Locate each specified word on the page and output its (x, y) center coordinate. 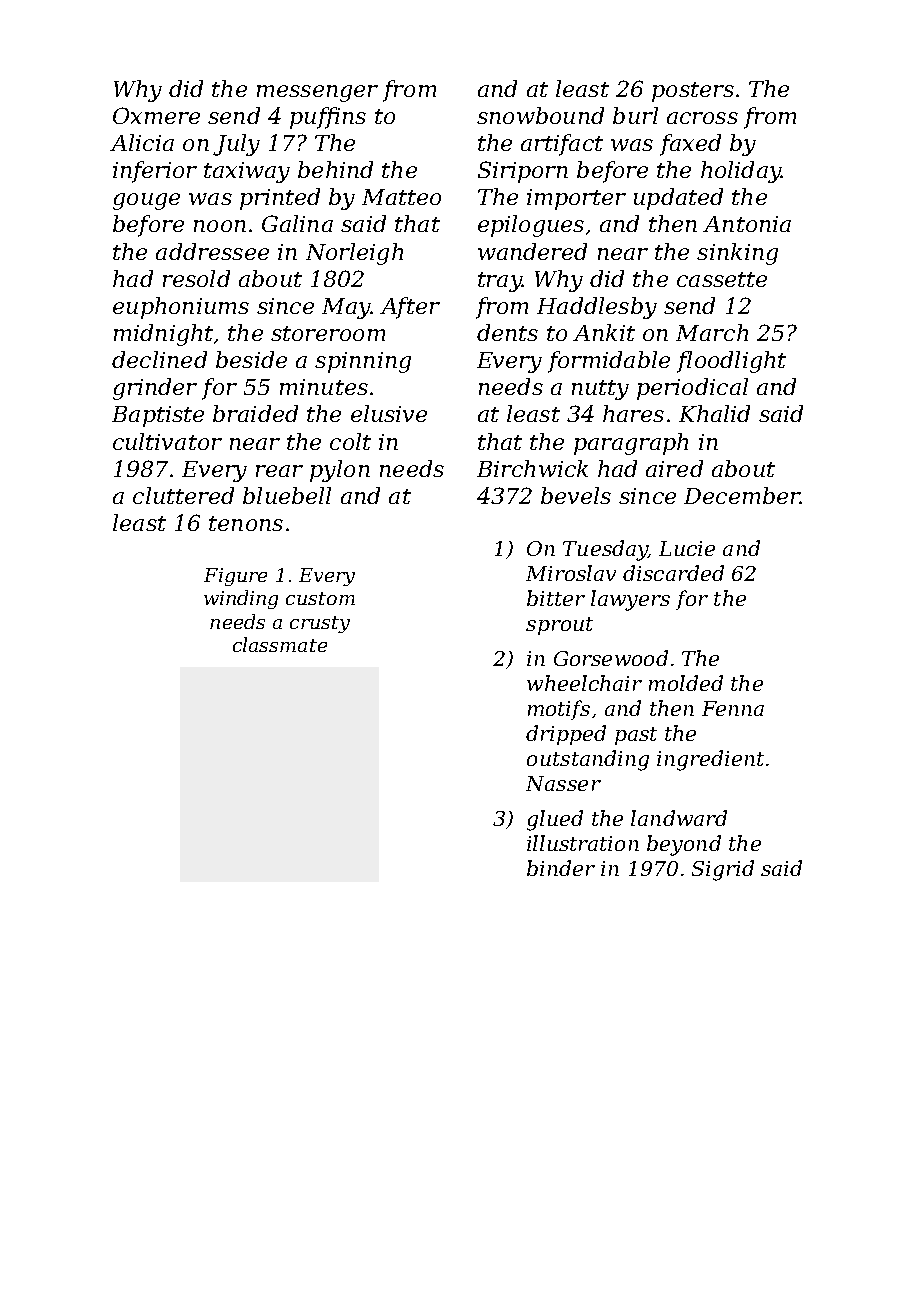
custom (320, 598)
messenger (317, 93)
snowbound (540, 115)
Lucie (687, 548)
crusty (320, 624)
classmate (280, 644)
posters (693, 92)
